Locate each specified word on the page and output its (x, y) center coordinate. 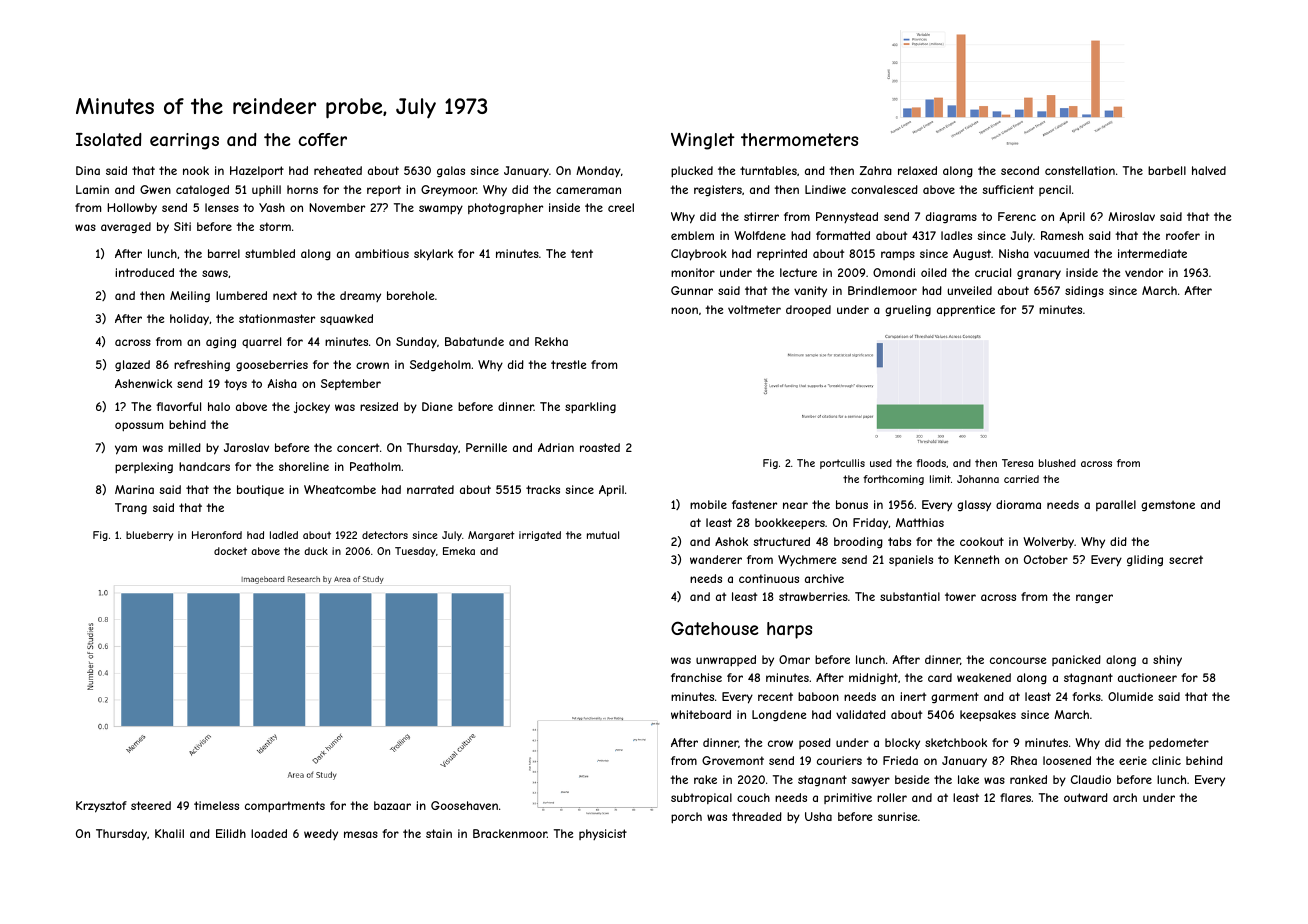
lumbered (241, 295)
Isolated (109, 139)
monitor (693, 272)
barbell (1167, 170)
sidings (1084, 291)
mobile (708, 504)
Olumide (1130, 696)
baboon (818, 696)
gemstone (1168, 505)
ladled (284, 535)
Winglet (703, 141)
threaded (757, 816)
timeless (216, 805)
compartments (285, 807)
